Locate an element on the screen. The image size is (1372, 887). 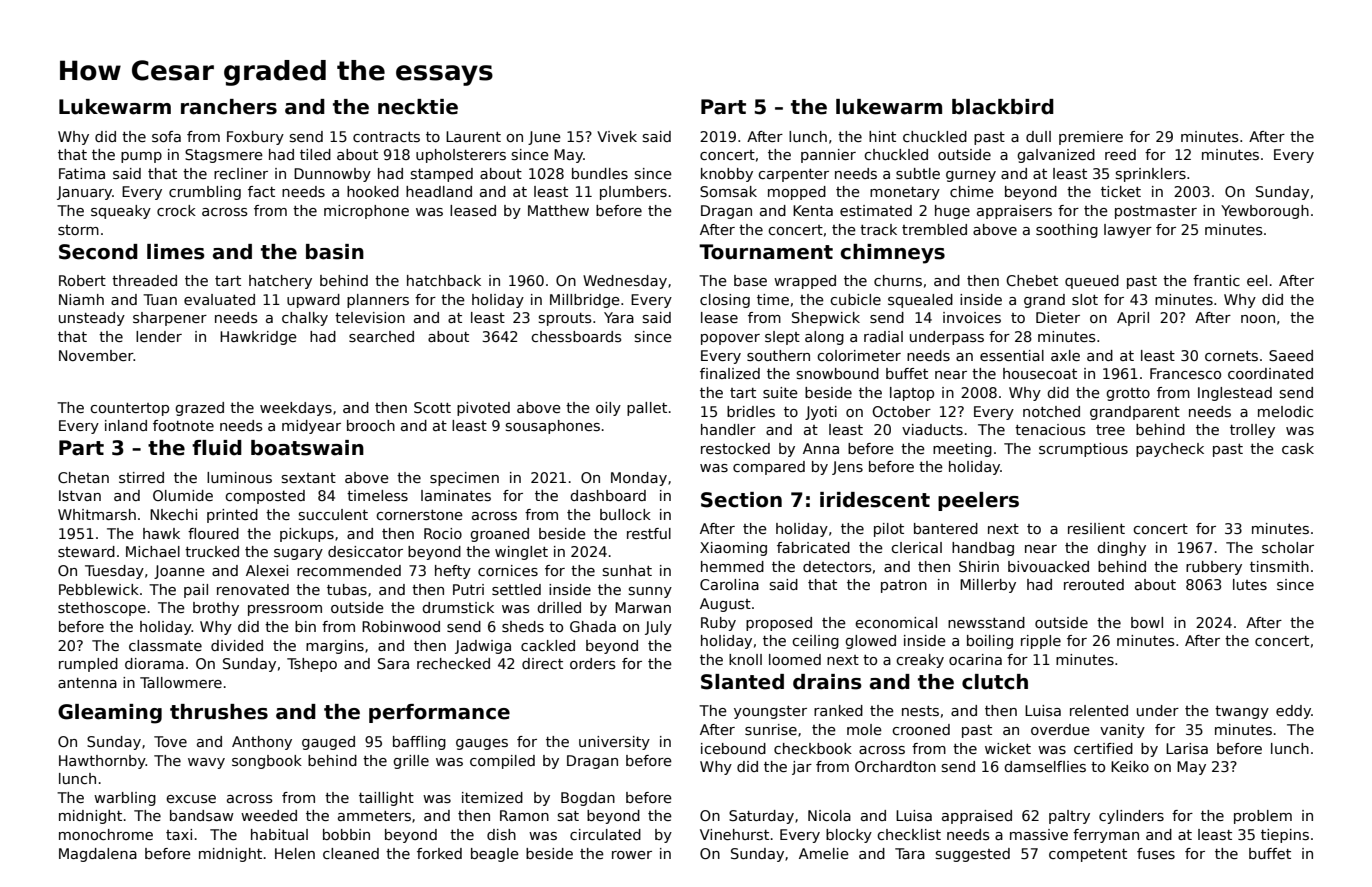
ranchers is located at coordinates (229, 107).
